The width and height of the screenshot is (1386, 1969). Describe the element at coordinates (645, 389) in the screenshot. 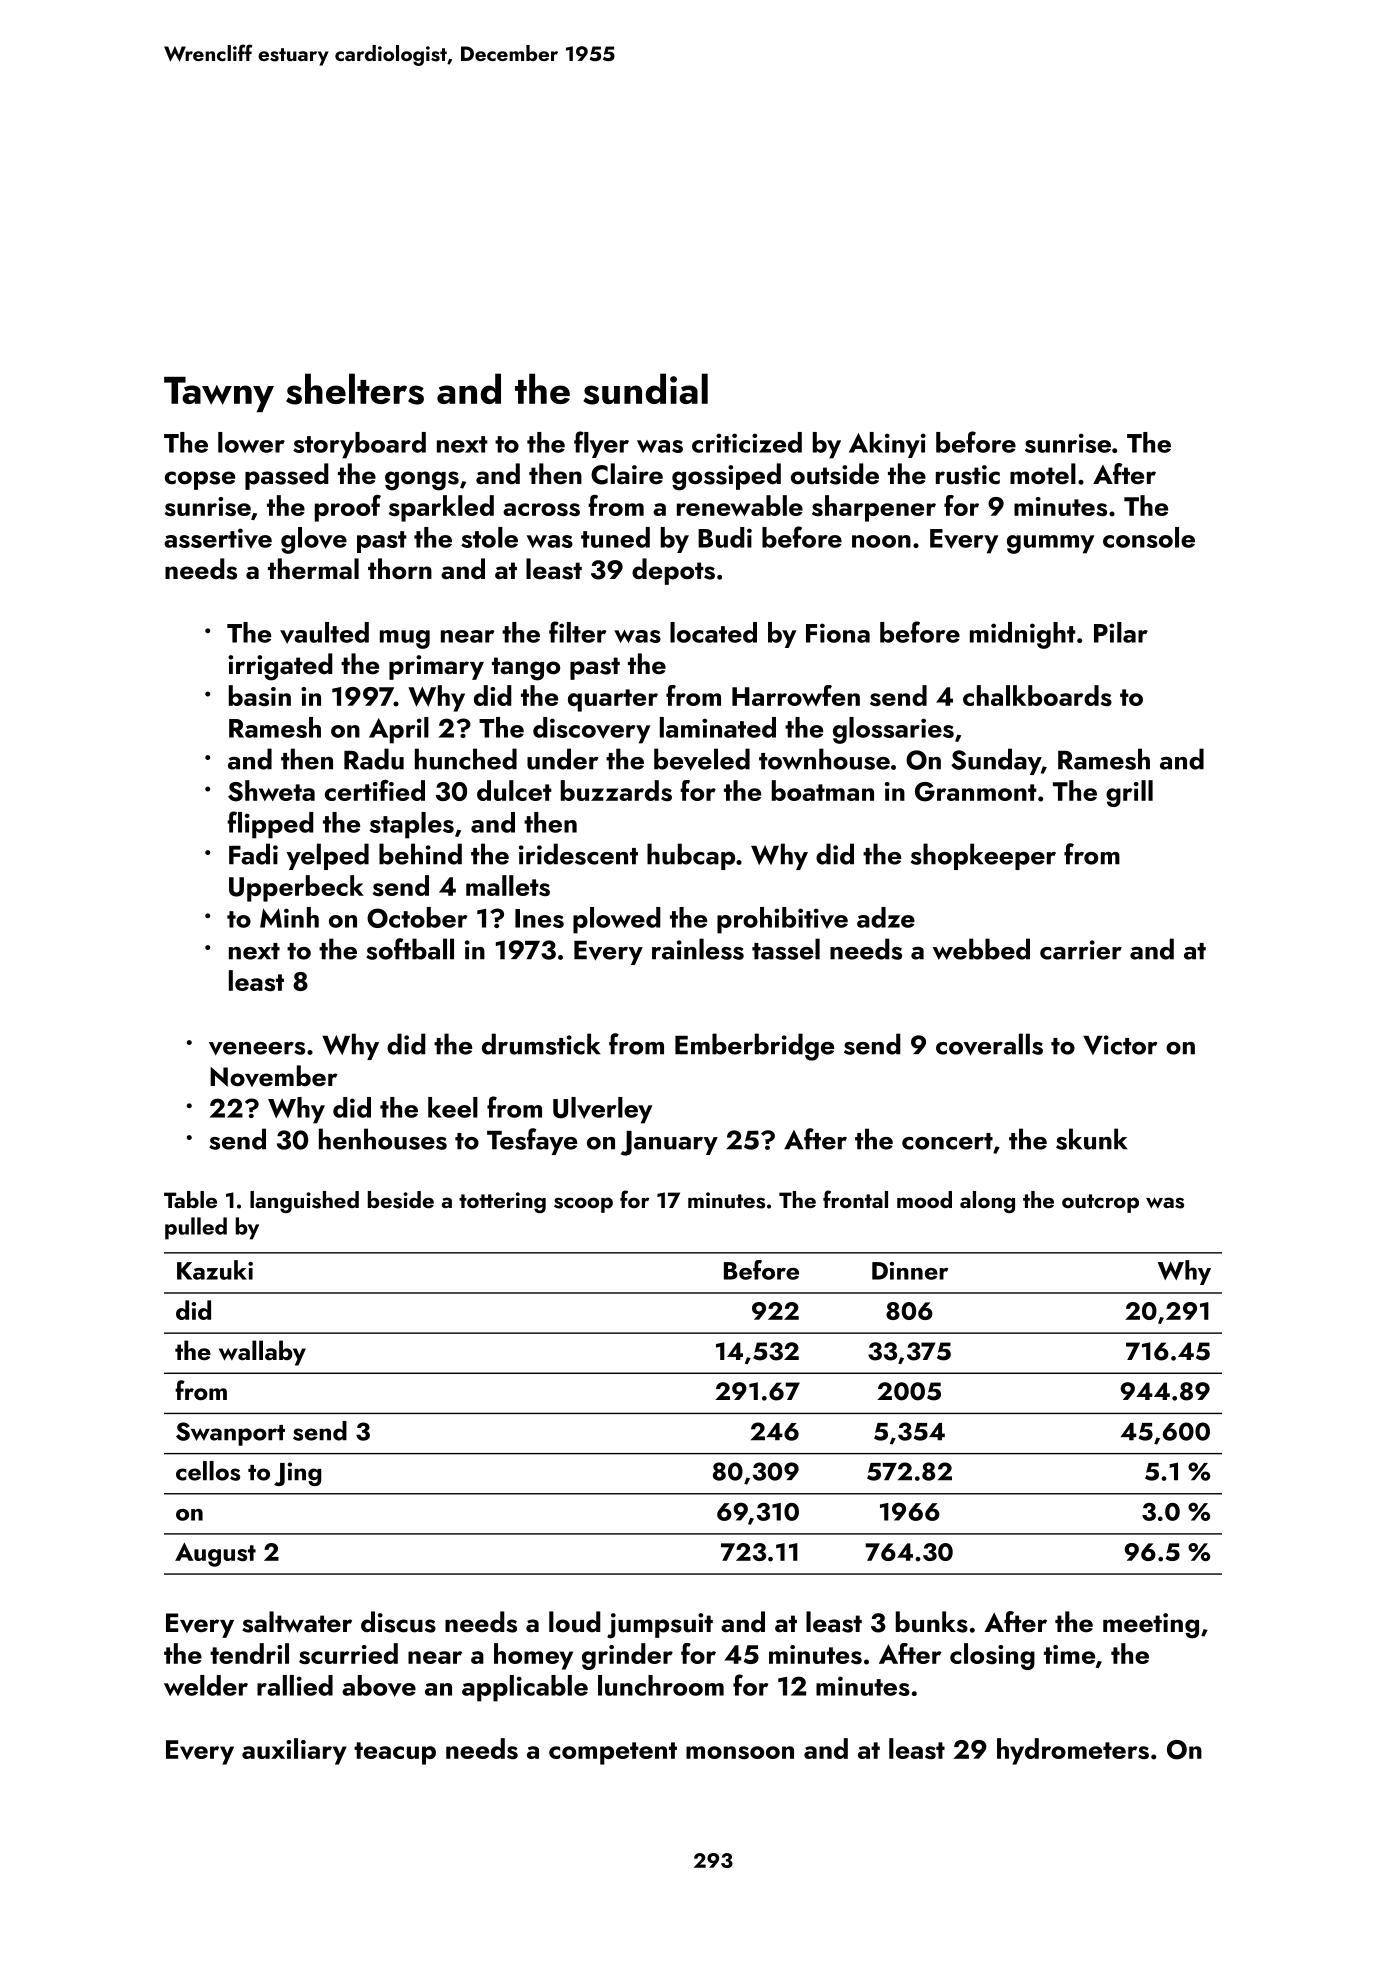

I see `sundial` at that location.
